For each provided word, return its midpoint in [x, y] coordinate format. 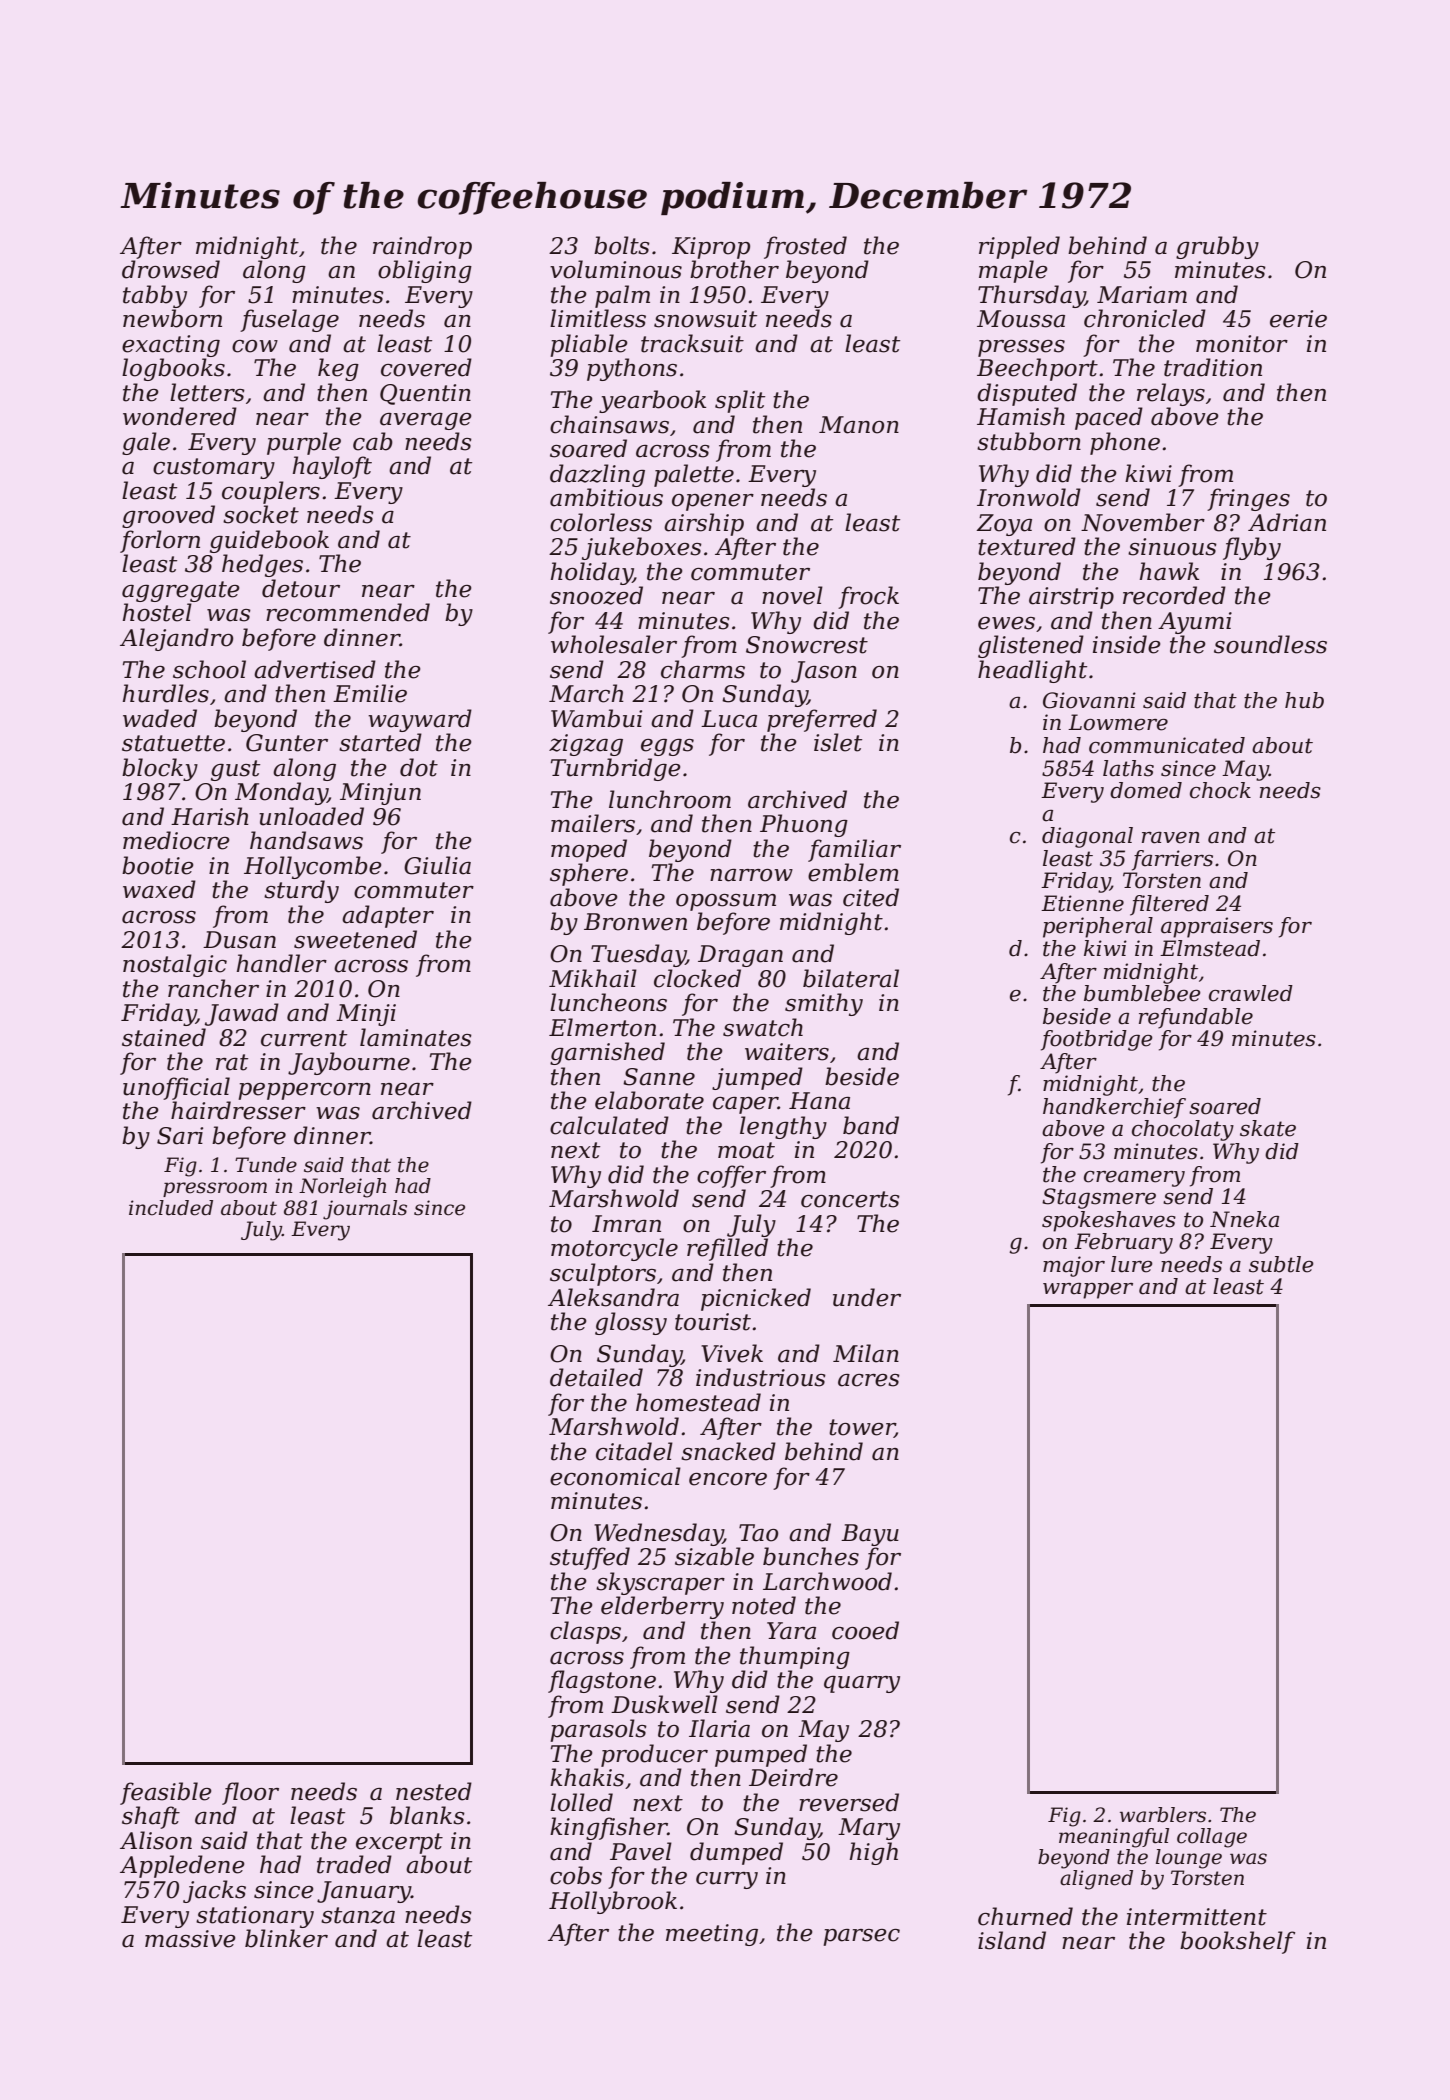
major [1074, 1266]
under [867, 1297]
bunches [811, 1556]
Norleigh [342, 1188]
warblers [1163, 1815]
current [304, 1038]
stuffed [590, 1558]
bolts [622, 245]
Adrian [1287, 522]
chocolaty [1183, 1130]
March [586, 693]
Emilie [370, 693]
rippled [1019, 247]
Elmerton [602, 1027]
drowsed [171, 269]
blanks [427, 1815]
